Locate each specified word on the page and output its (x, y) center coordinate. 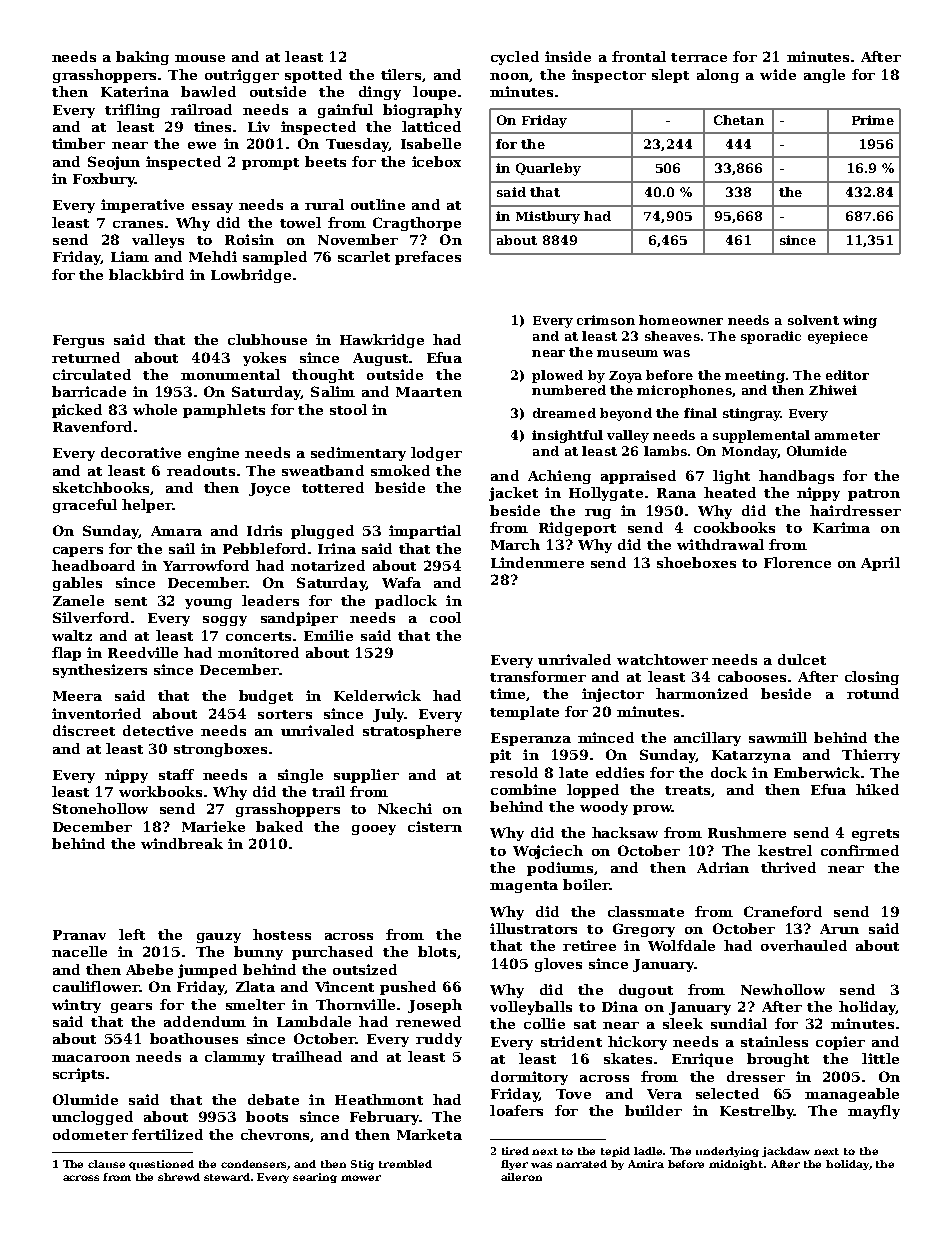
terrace (699, 57)
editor (847, 375)
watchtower (662, 659)
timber (78, 143)
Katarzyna (751, 756)
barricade (89, 391)
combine (523, 789)
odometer (90, 1134)
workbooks (160, 791)
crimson (606, 320)
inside (568, 56)
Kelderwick (377, 695)
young (208, 604)
